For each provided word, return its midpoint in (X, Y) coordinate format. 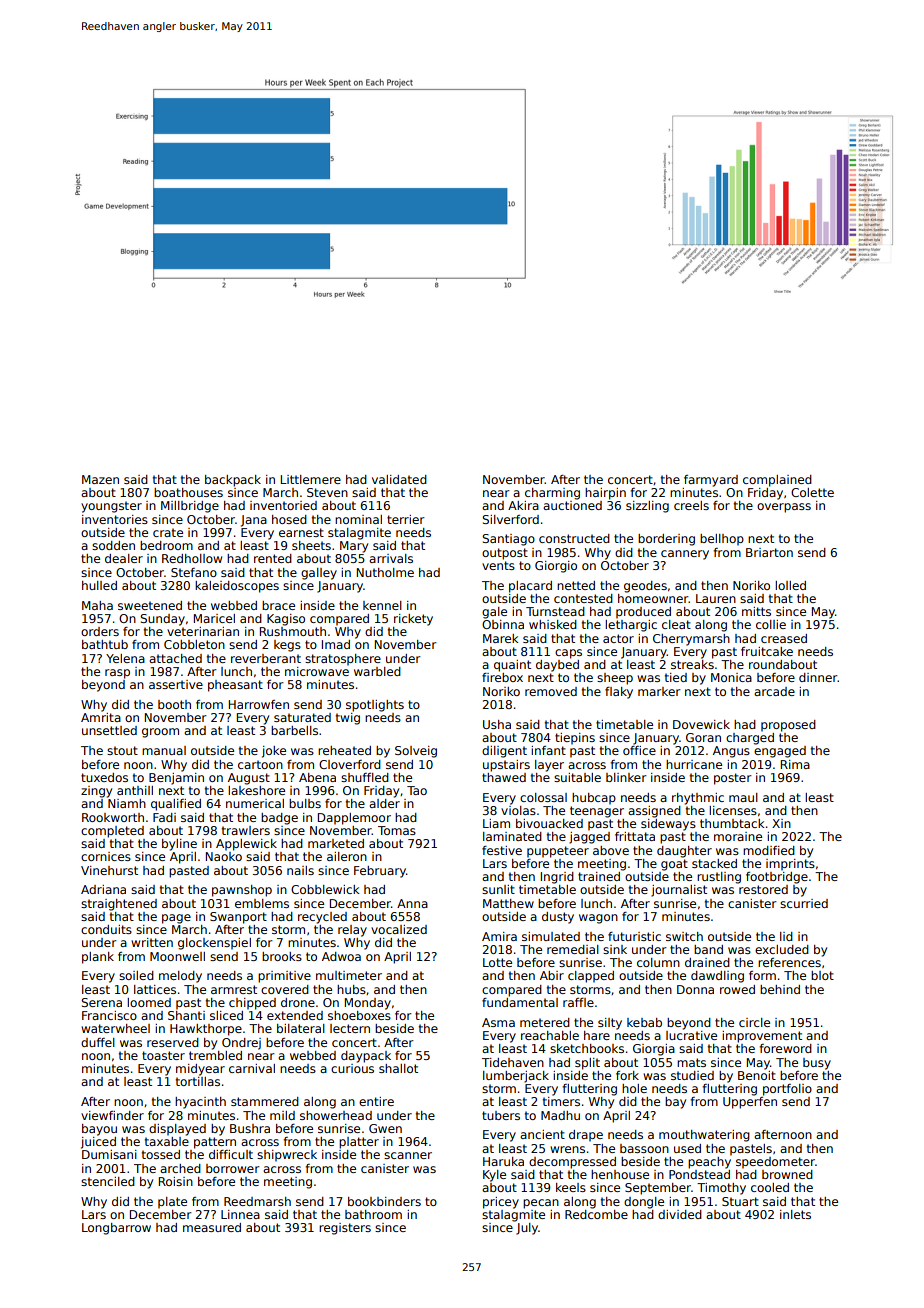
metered (545, 1022)
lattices (155, 989)
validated (399, 479)
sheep (615, 679)
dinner (818, 677)
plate (172, 1203)
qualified (176, 805)
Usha (497, 724)
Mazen (100, 479)
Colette (812, 492)
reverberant (266, 658)
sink (615, 949)
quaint (512, 666)
